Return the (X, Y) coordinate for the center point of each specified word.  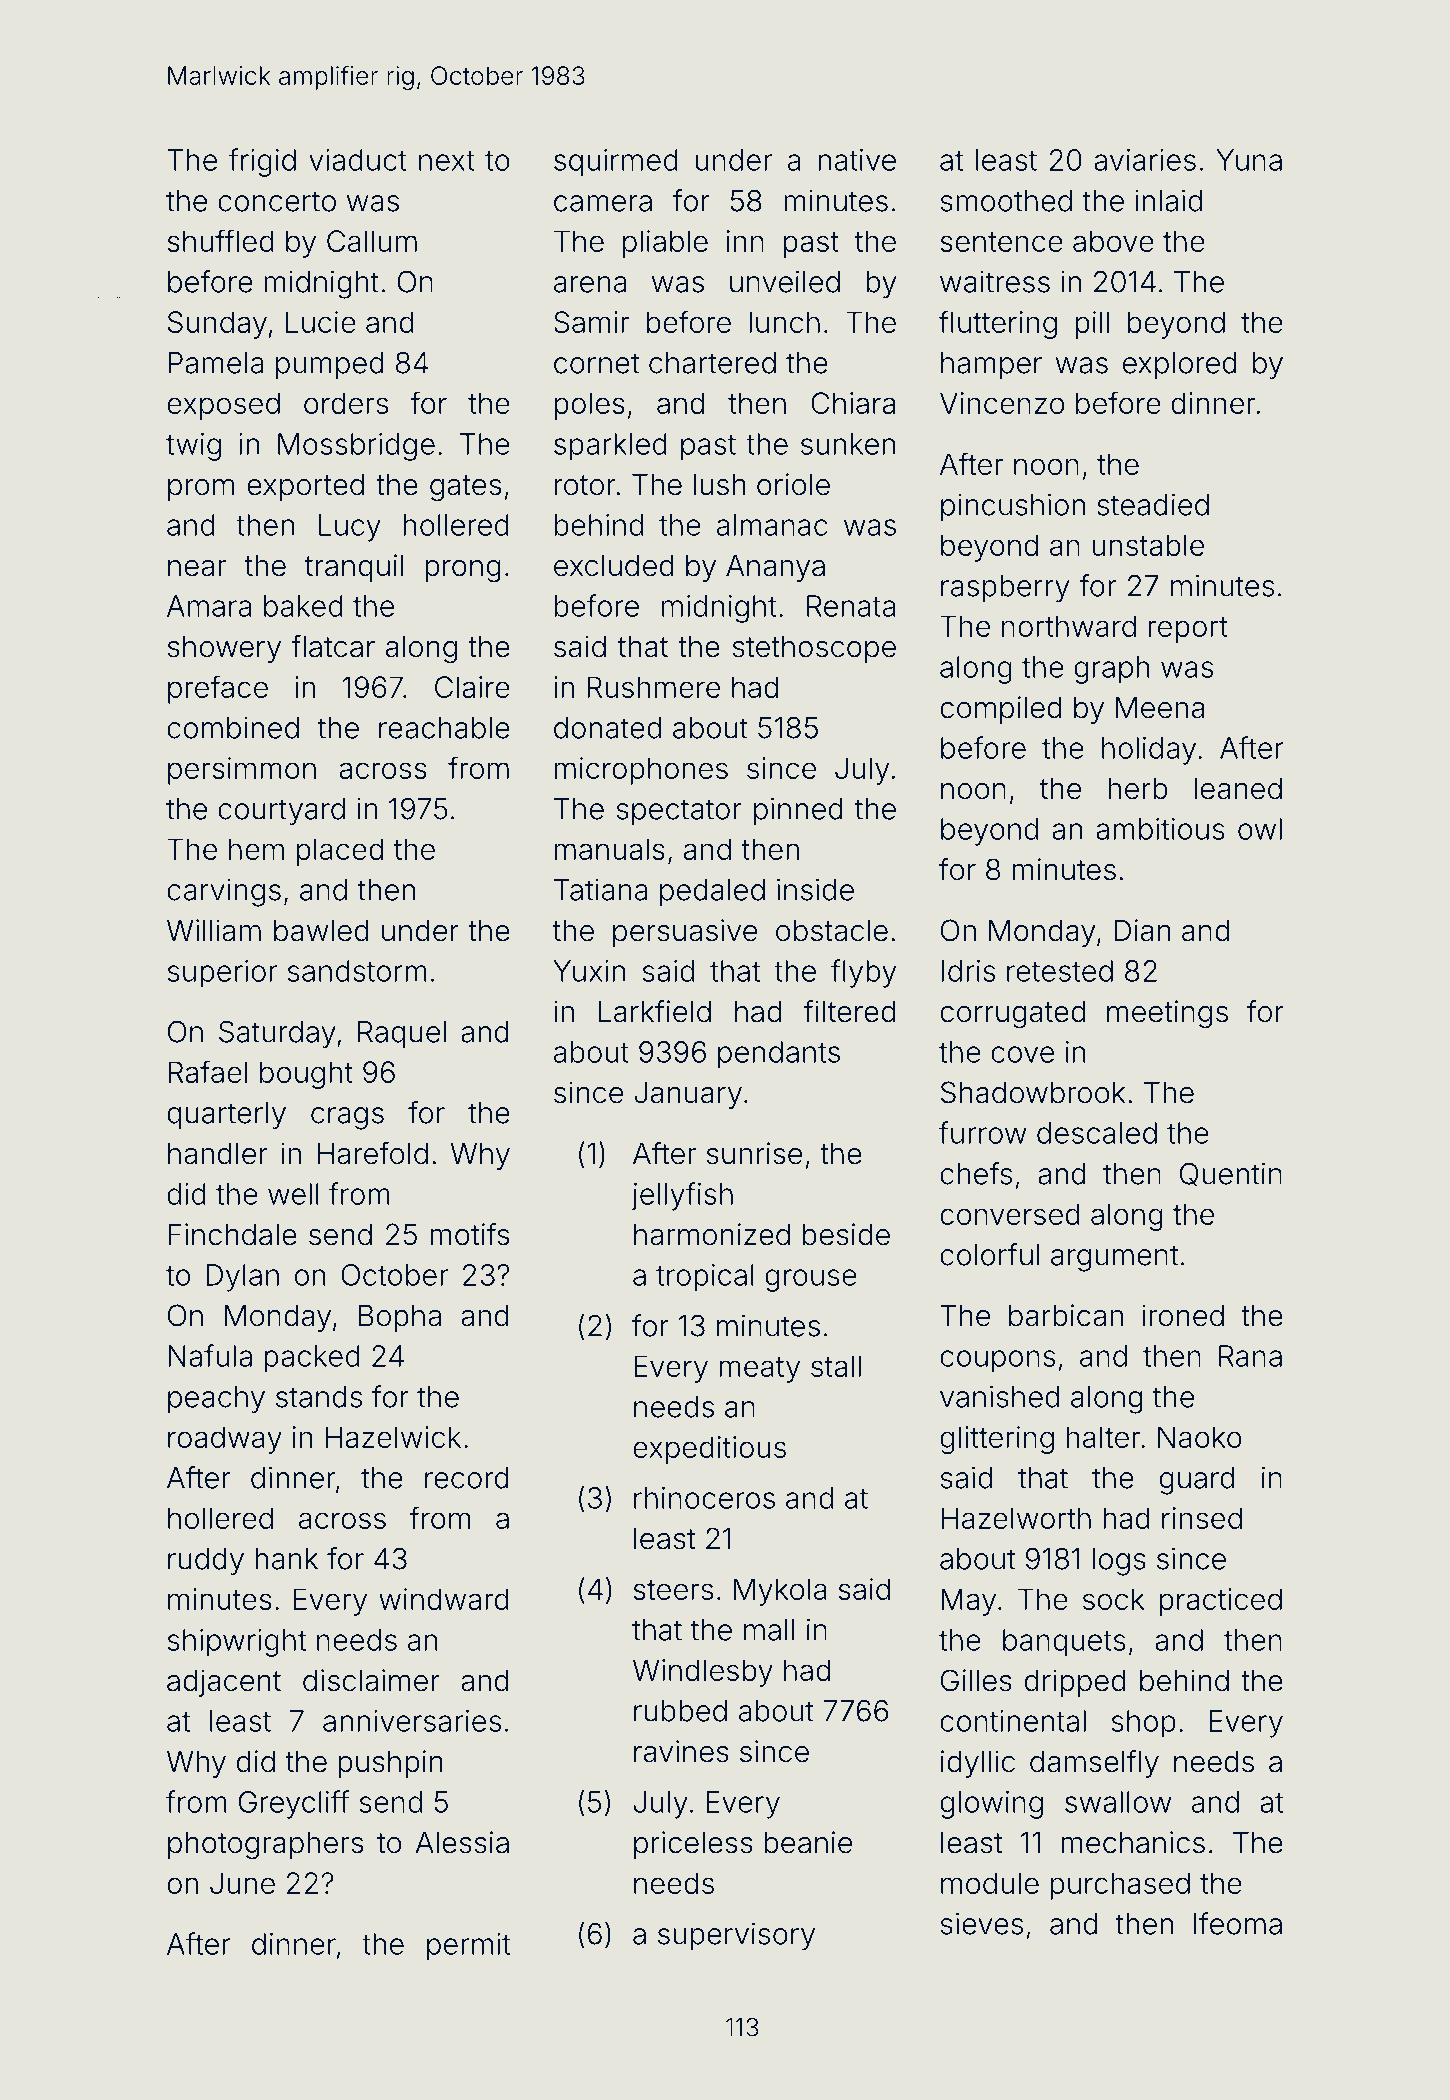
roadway (225, 1440)
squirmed (616, 163)
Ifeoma (1238, 1923)
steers (673, 1590)
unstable (1148, 545)
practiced (1221, 1602)
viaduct (357, 160)
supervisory (736, 1936)
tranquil (354, 568)
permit (468, 1947)
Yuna (1249, 160)
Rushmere (653, 687)
